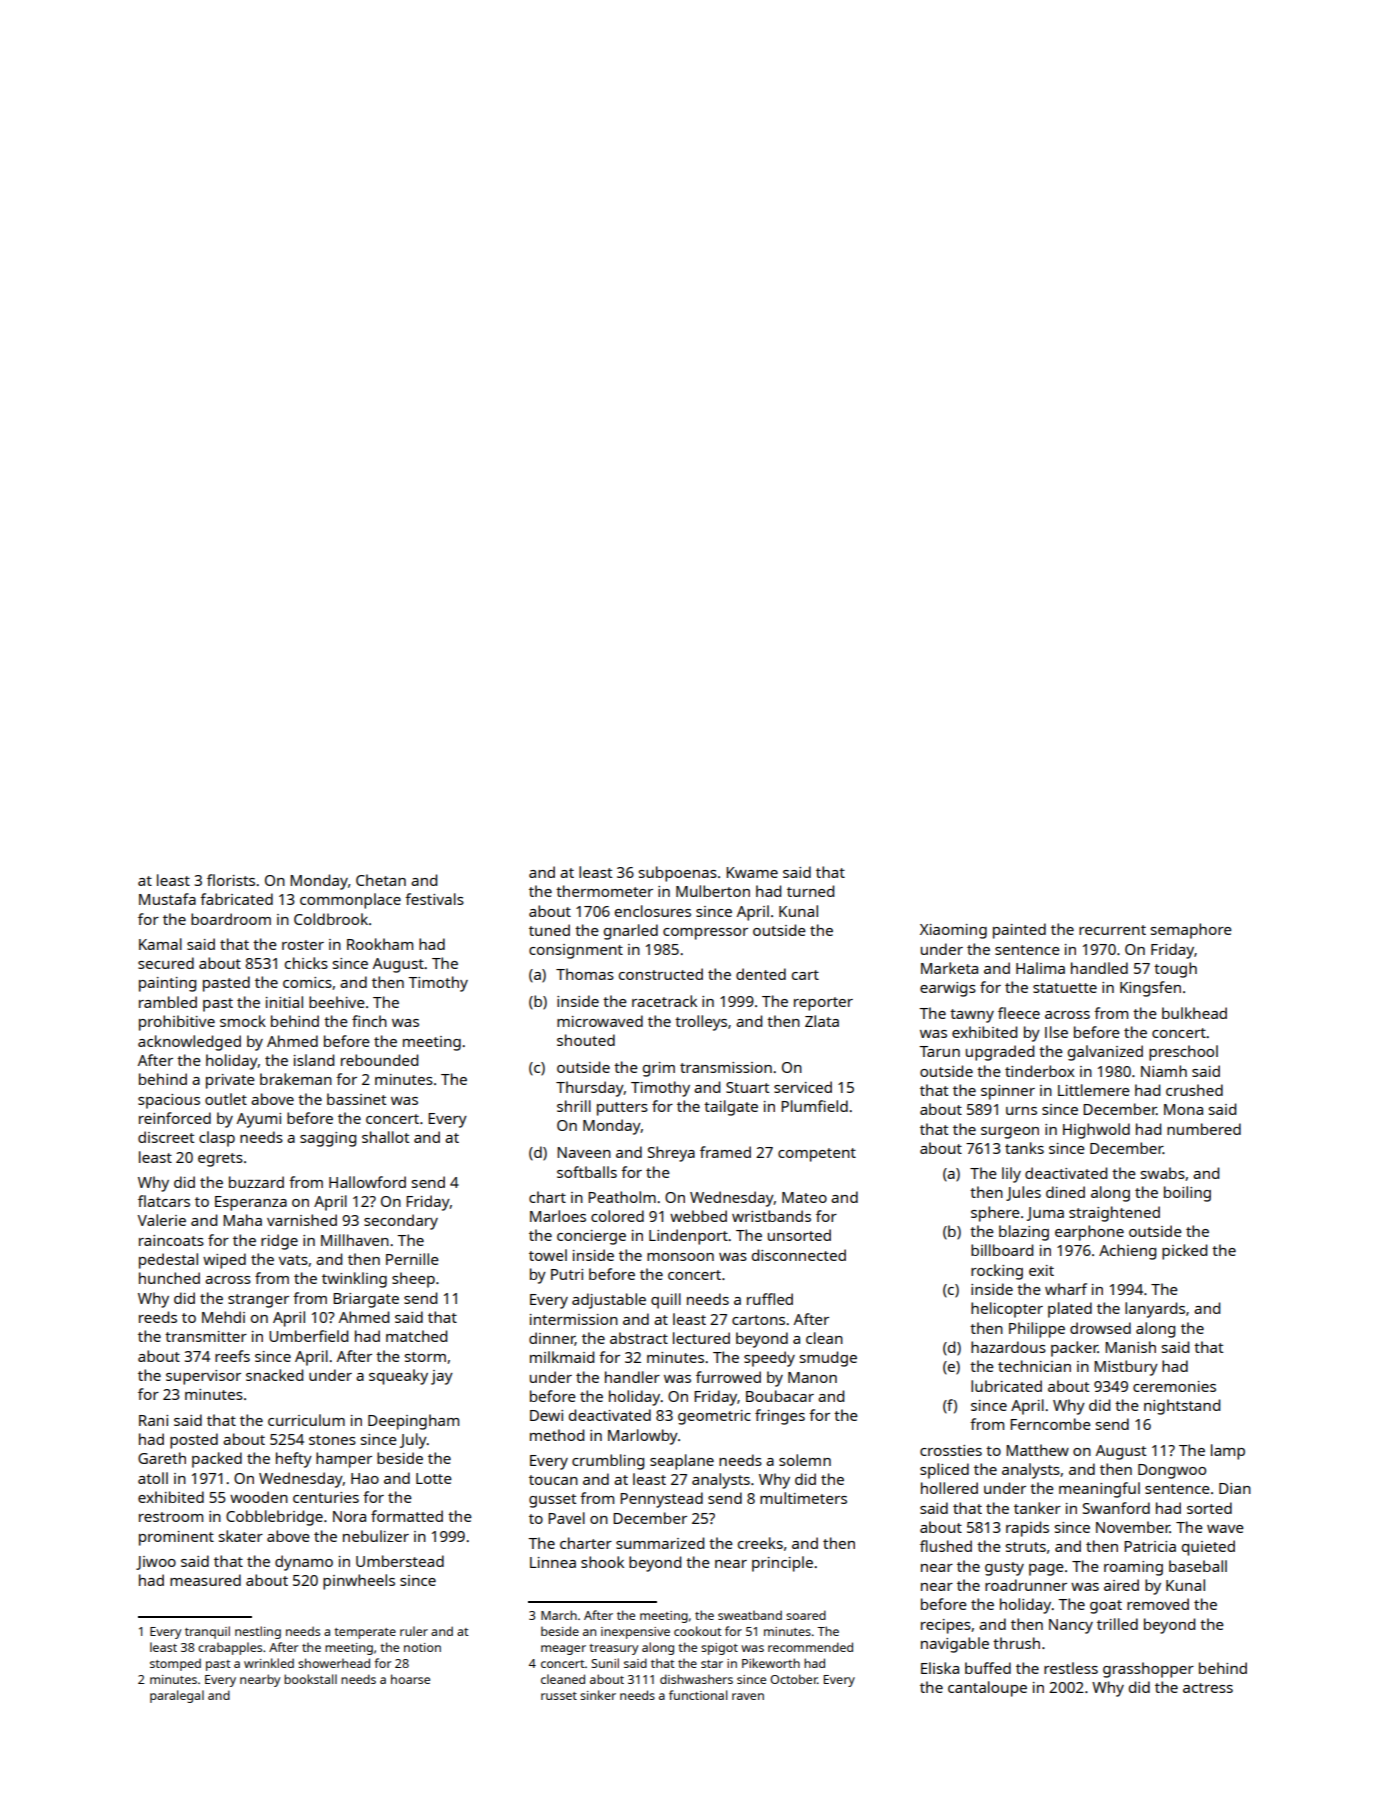  I want to click on Naveen, so click(584, 1152).
